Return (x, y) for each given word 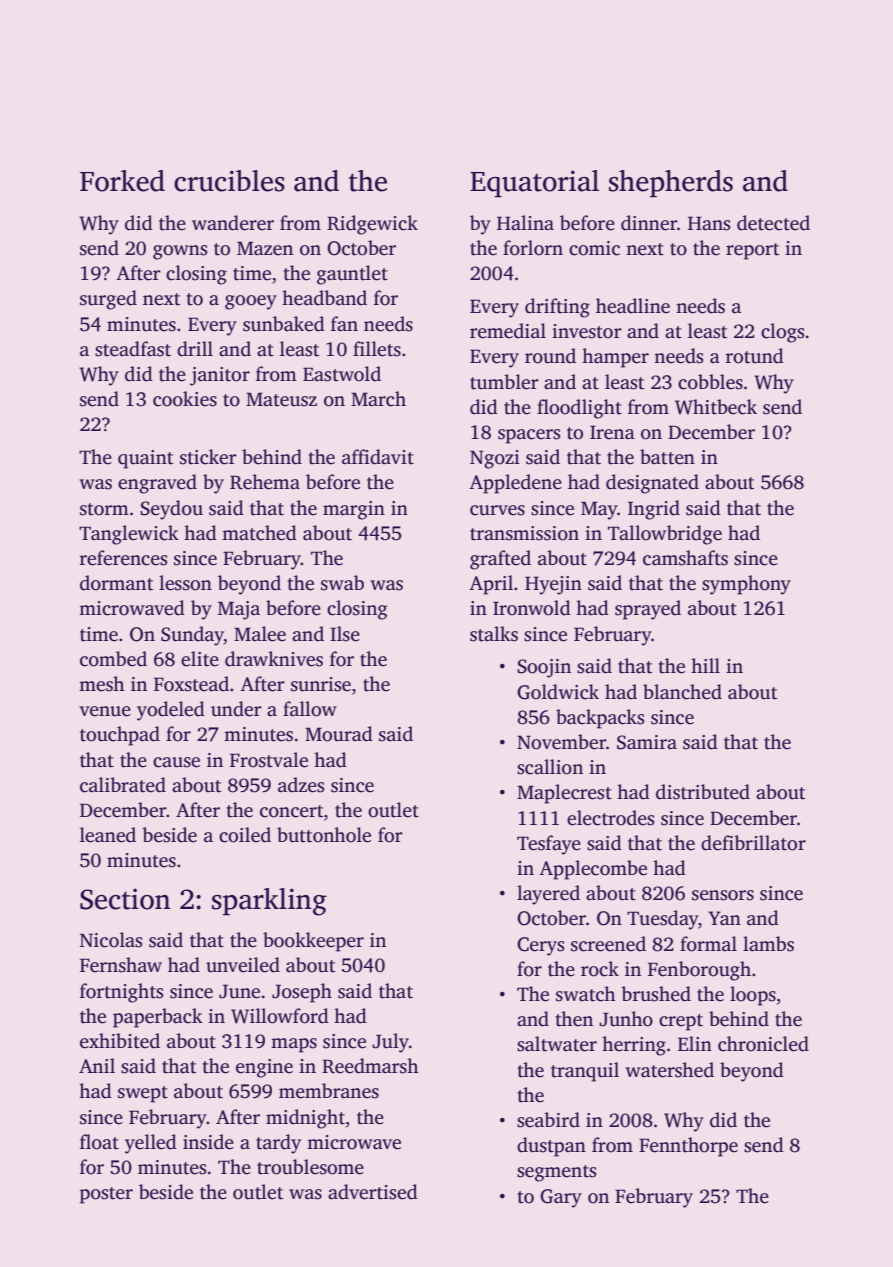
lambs (768, 944)
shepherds (671, 183)
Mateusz (281, 399)
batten (667, 457)
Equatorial (534, 183)
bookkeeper (313, 942)
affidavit (378, 457)
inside (208, 1142)
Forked (122, 181)
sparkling (269, 902)
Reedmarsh (370, 1066)
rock (600, 969)
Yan (724, 918)
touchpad (120, 736)
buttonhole (324, 835)
